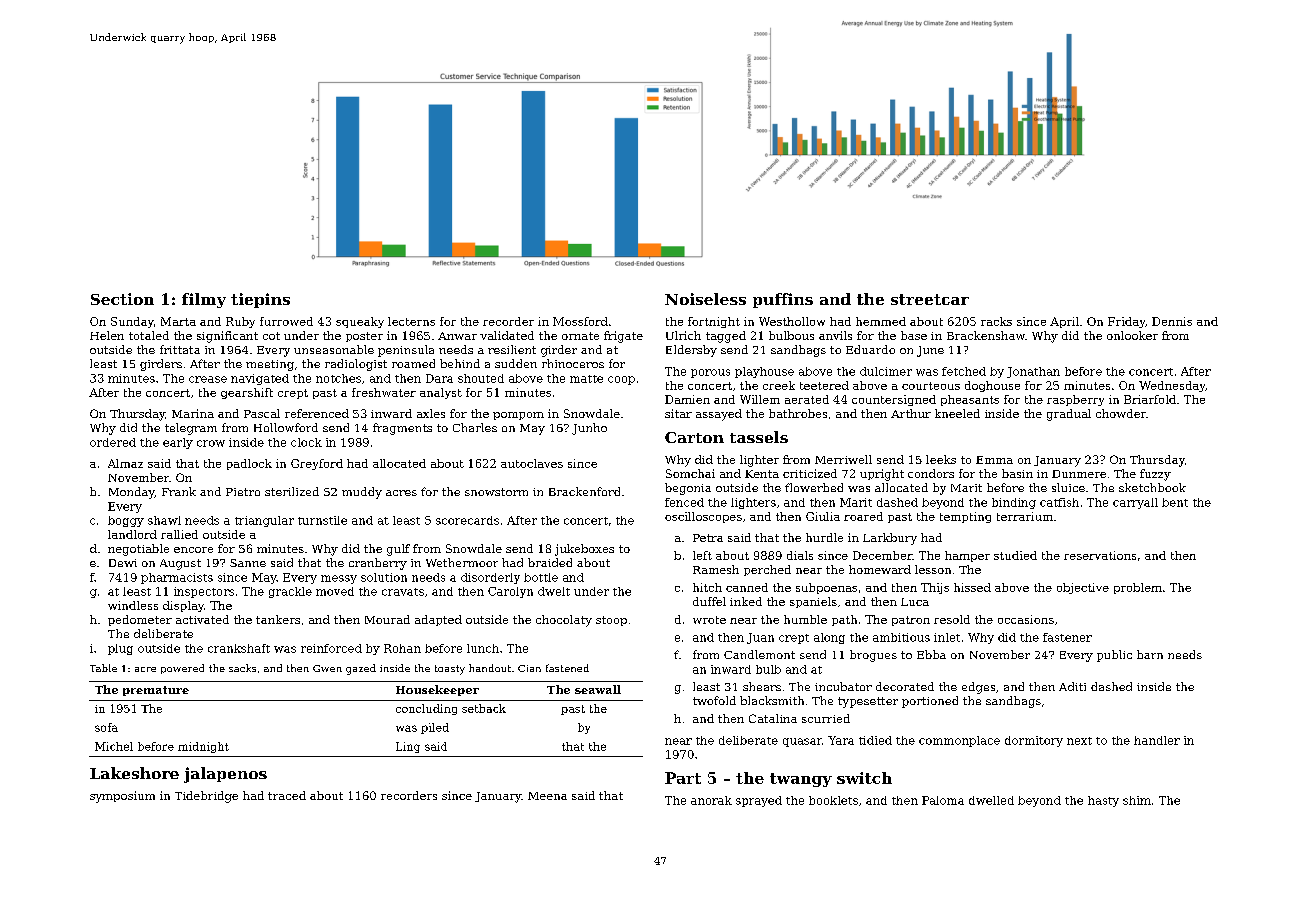 The height and width of the screenshot is (924, 1308). What do you see at coordinates (122, 797) in the screenshot?
I see `symposium` at bounding box center [122, 797].
